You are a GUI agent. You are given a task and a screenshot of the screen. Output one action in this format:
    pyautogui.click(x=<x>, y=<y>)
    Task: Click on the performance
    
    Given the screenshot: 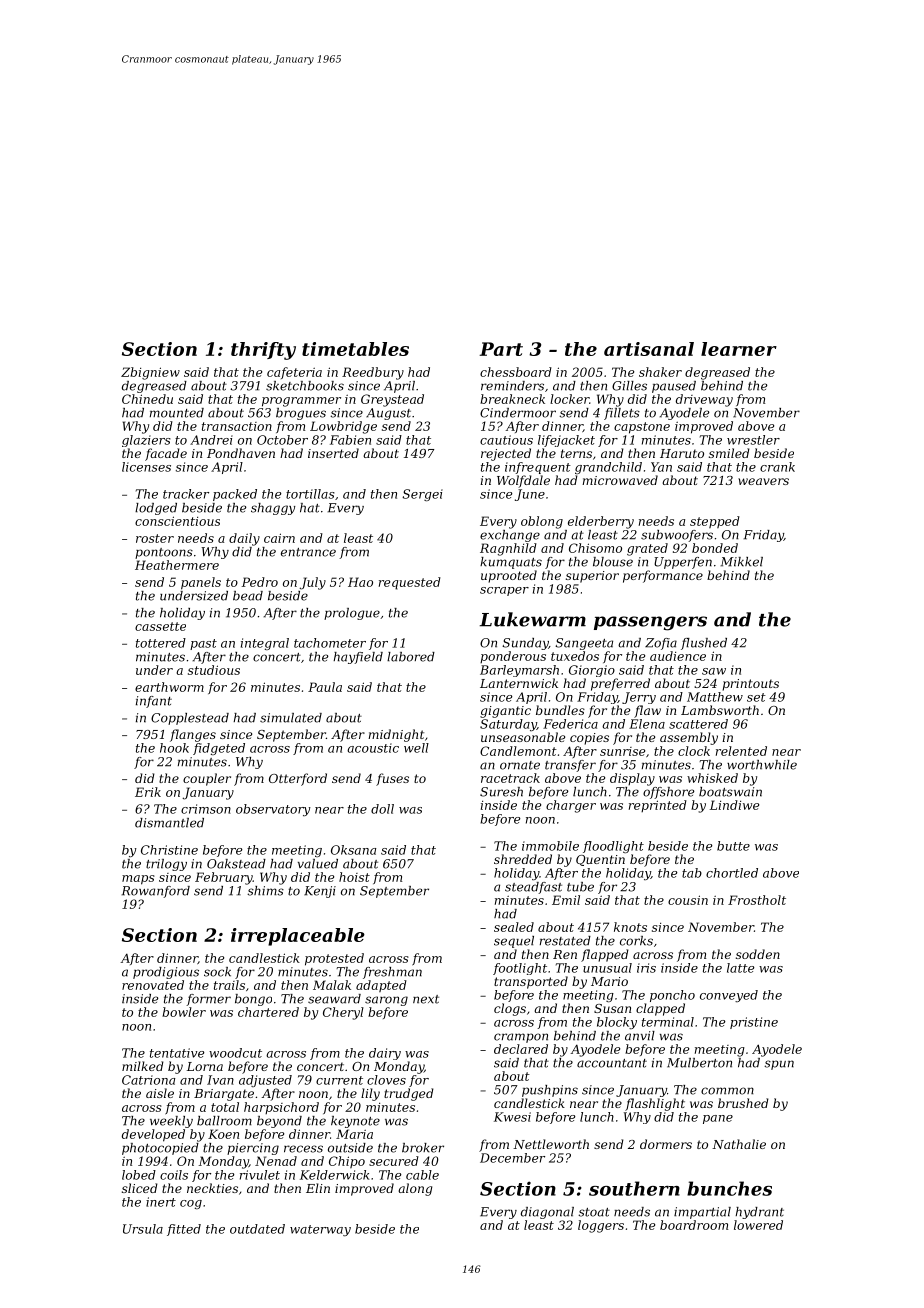 What is the action you would take?
    pyautogui.click(x=663, y=576)
